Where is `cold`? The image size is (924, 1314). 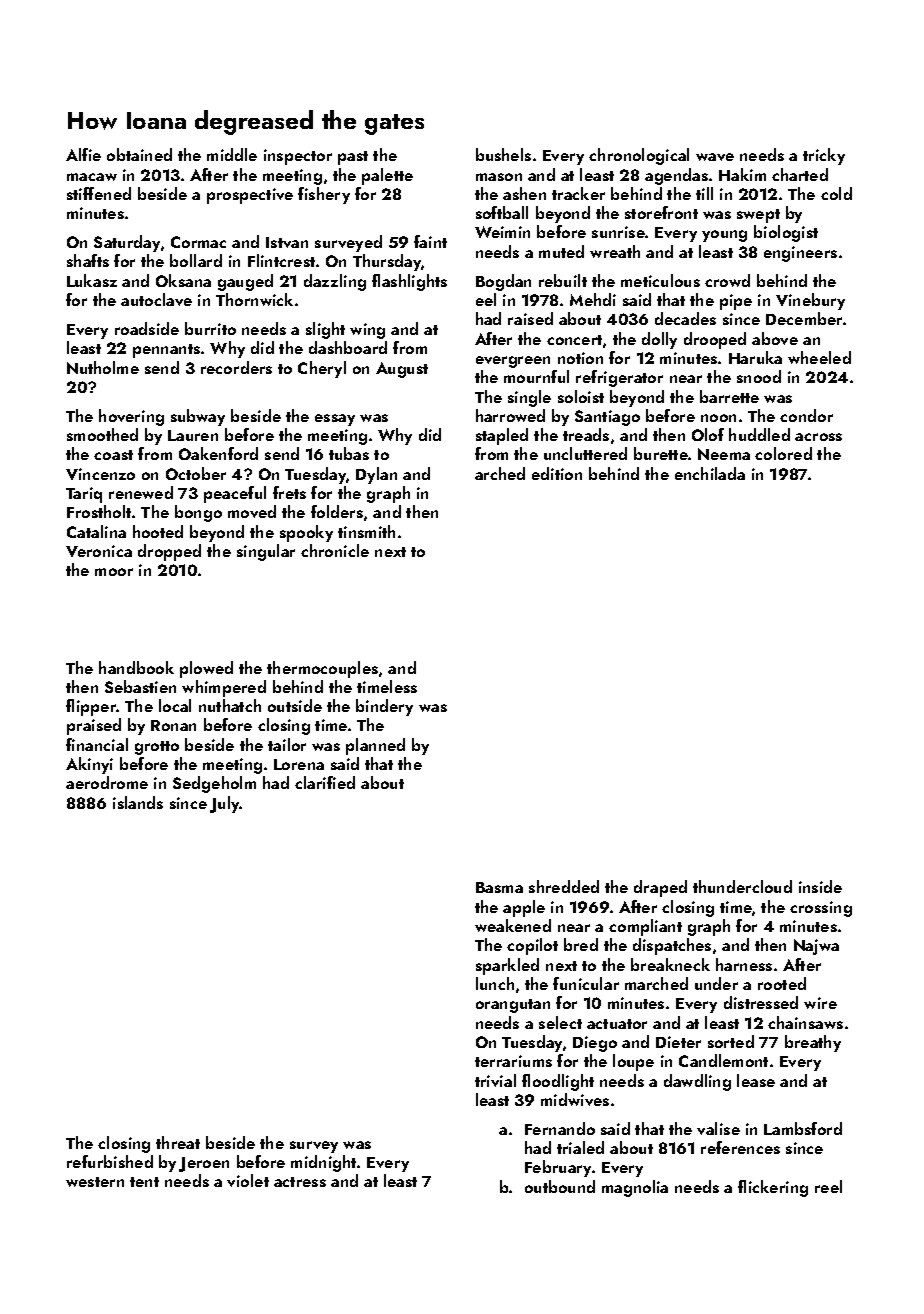
cold is located at coordinates (836, 193).
